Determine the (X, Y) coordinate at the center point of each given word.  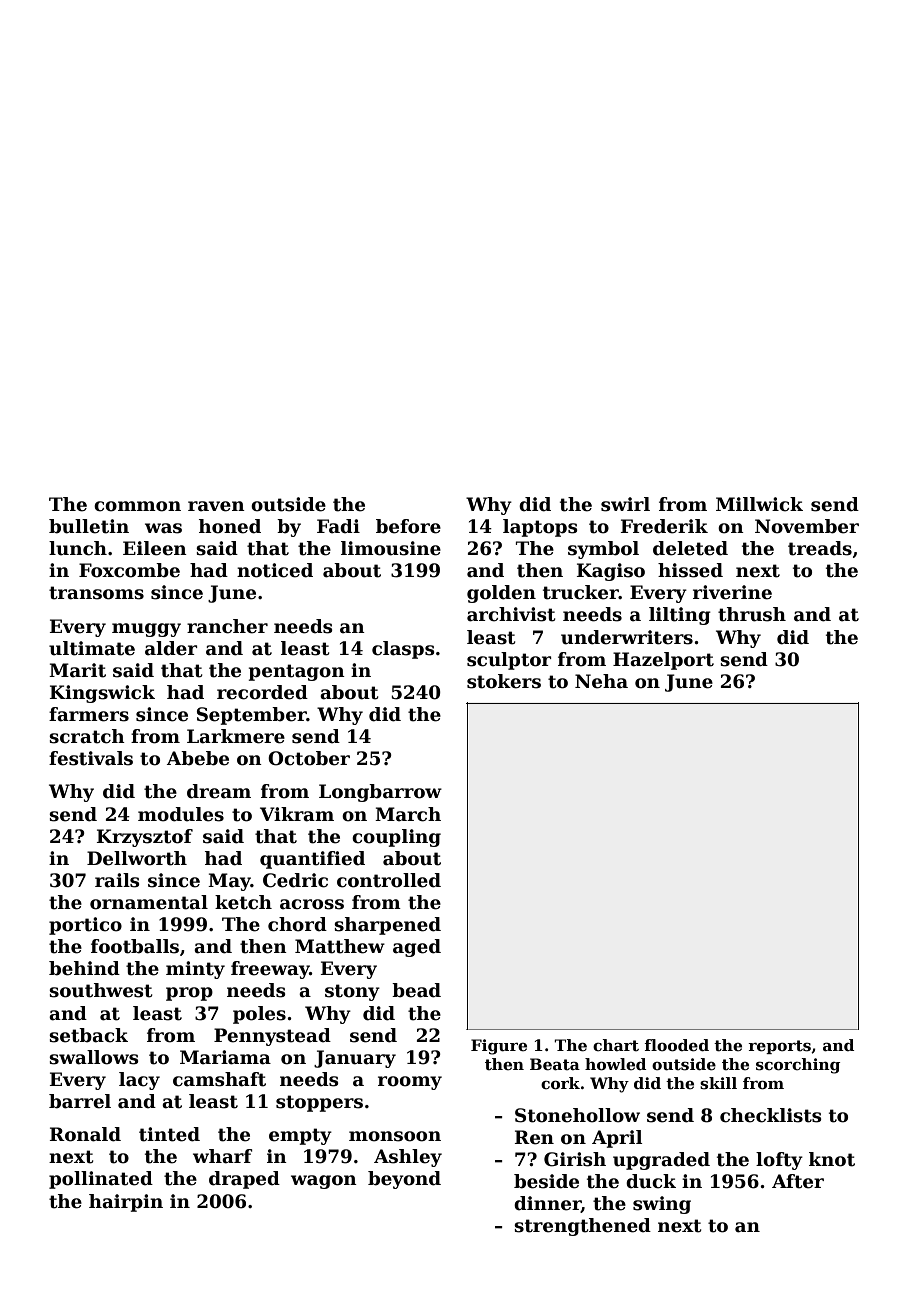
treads (820, 548)
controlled (389, 880)
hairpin (126, 1203)
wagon (324, 1182)
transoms (96, 593)
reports (779, 1047)
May (229, 882)
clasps (403, 650)
